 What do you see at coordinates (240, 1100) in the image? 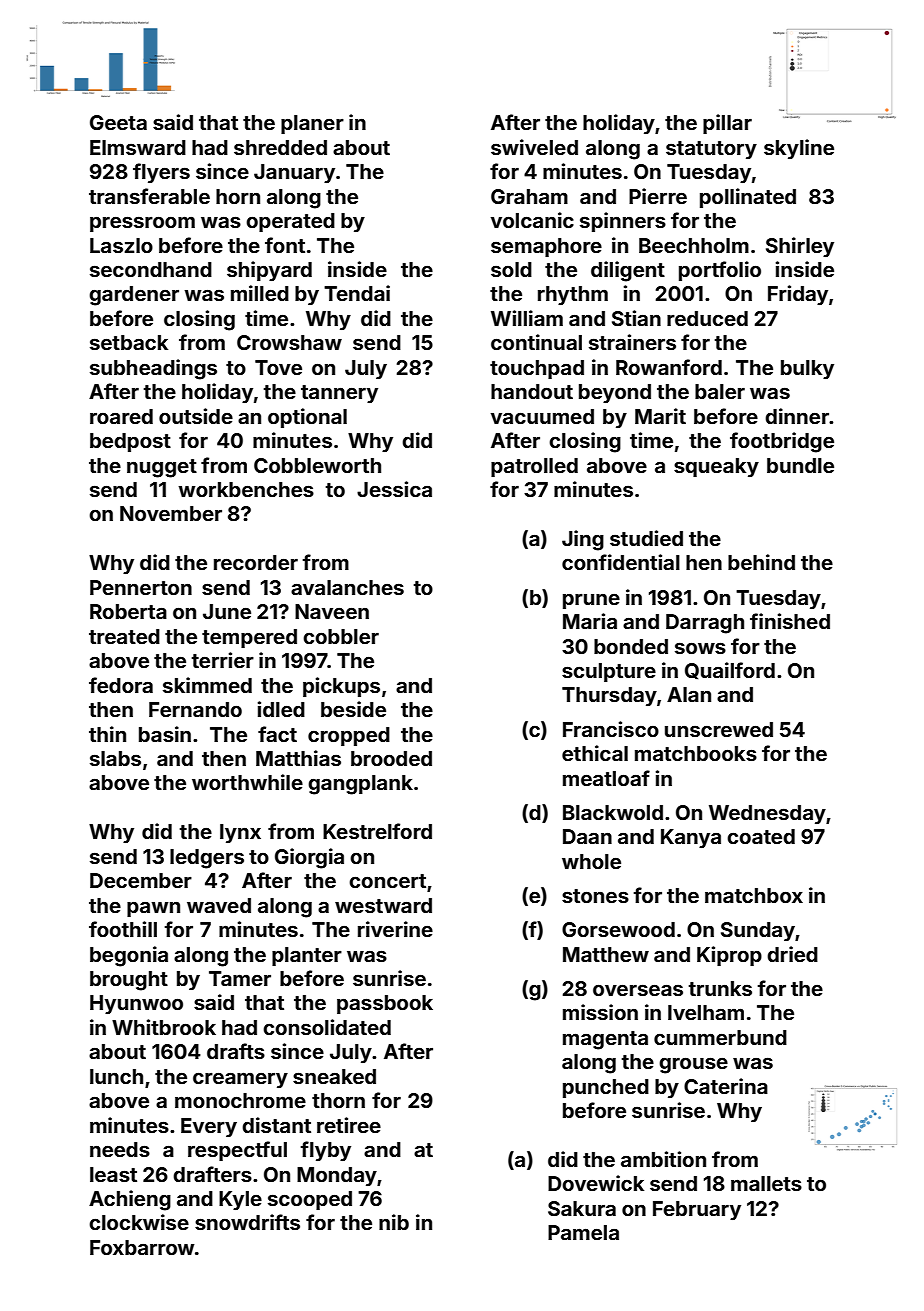
I see `monochrome` at bounding box center [240, 1100].
